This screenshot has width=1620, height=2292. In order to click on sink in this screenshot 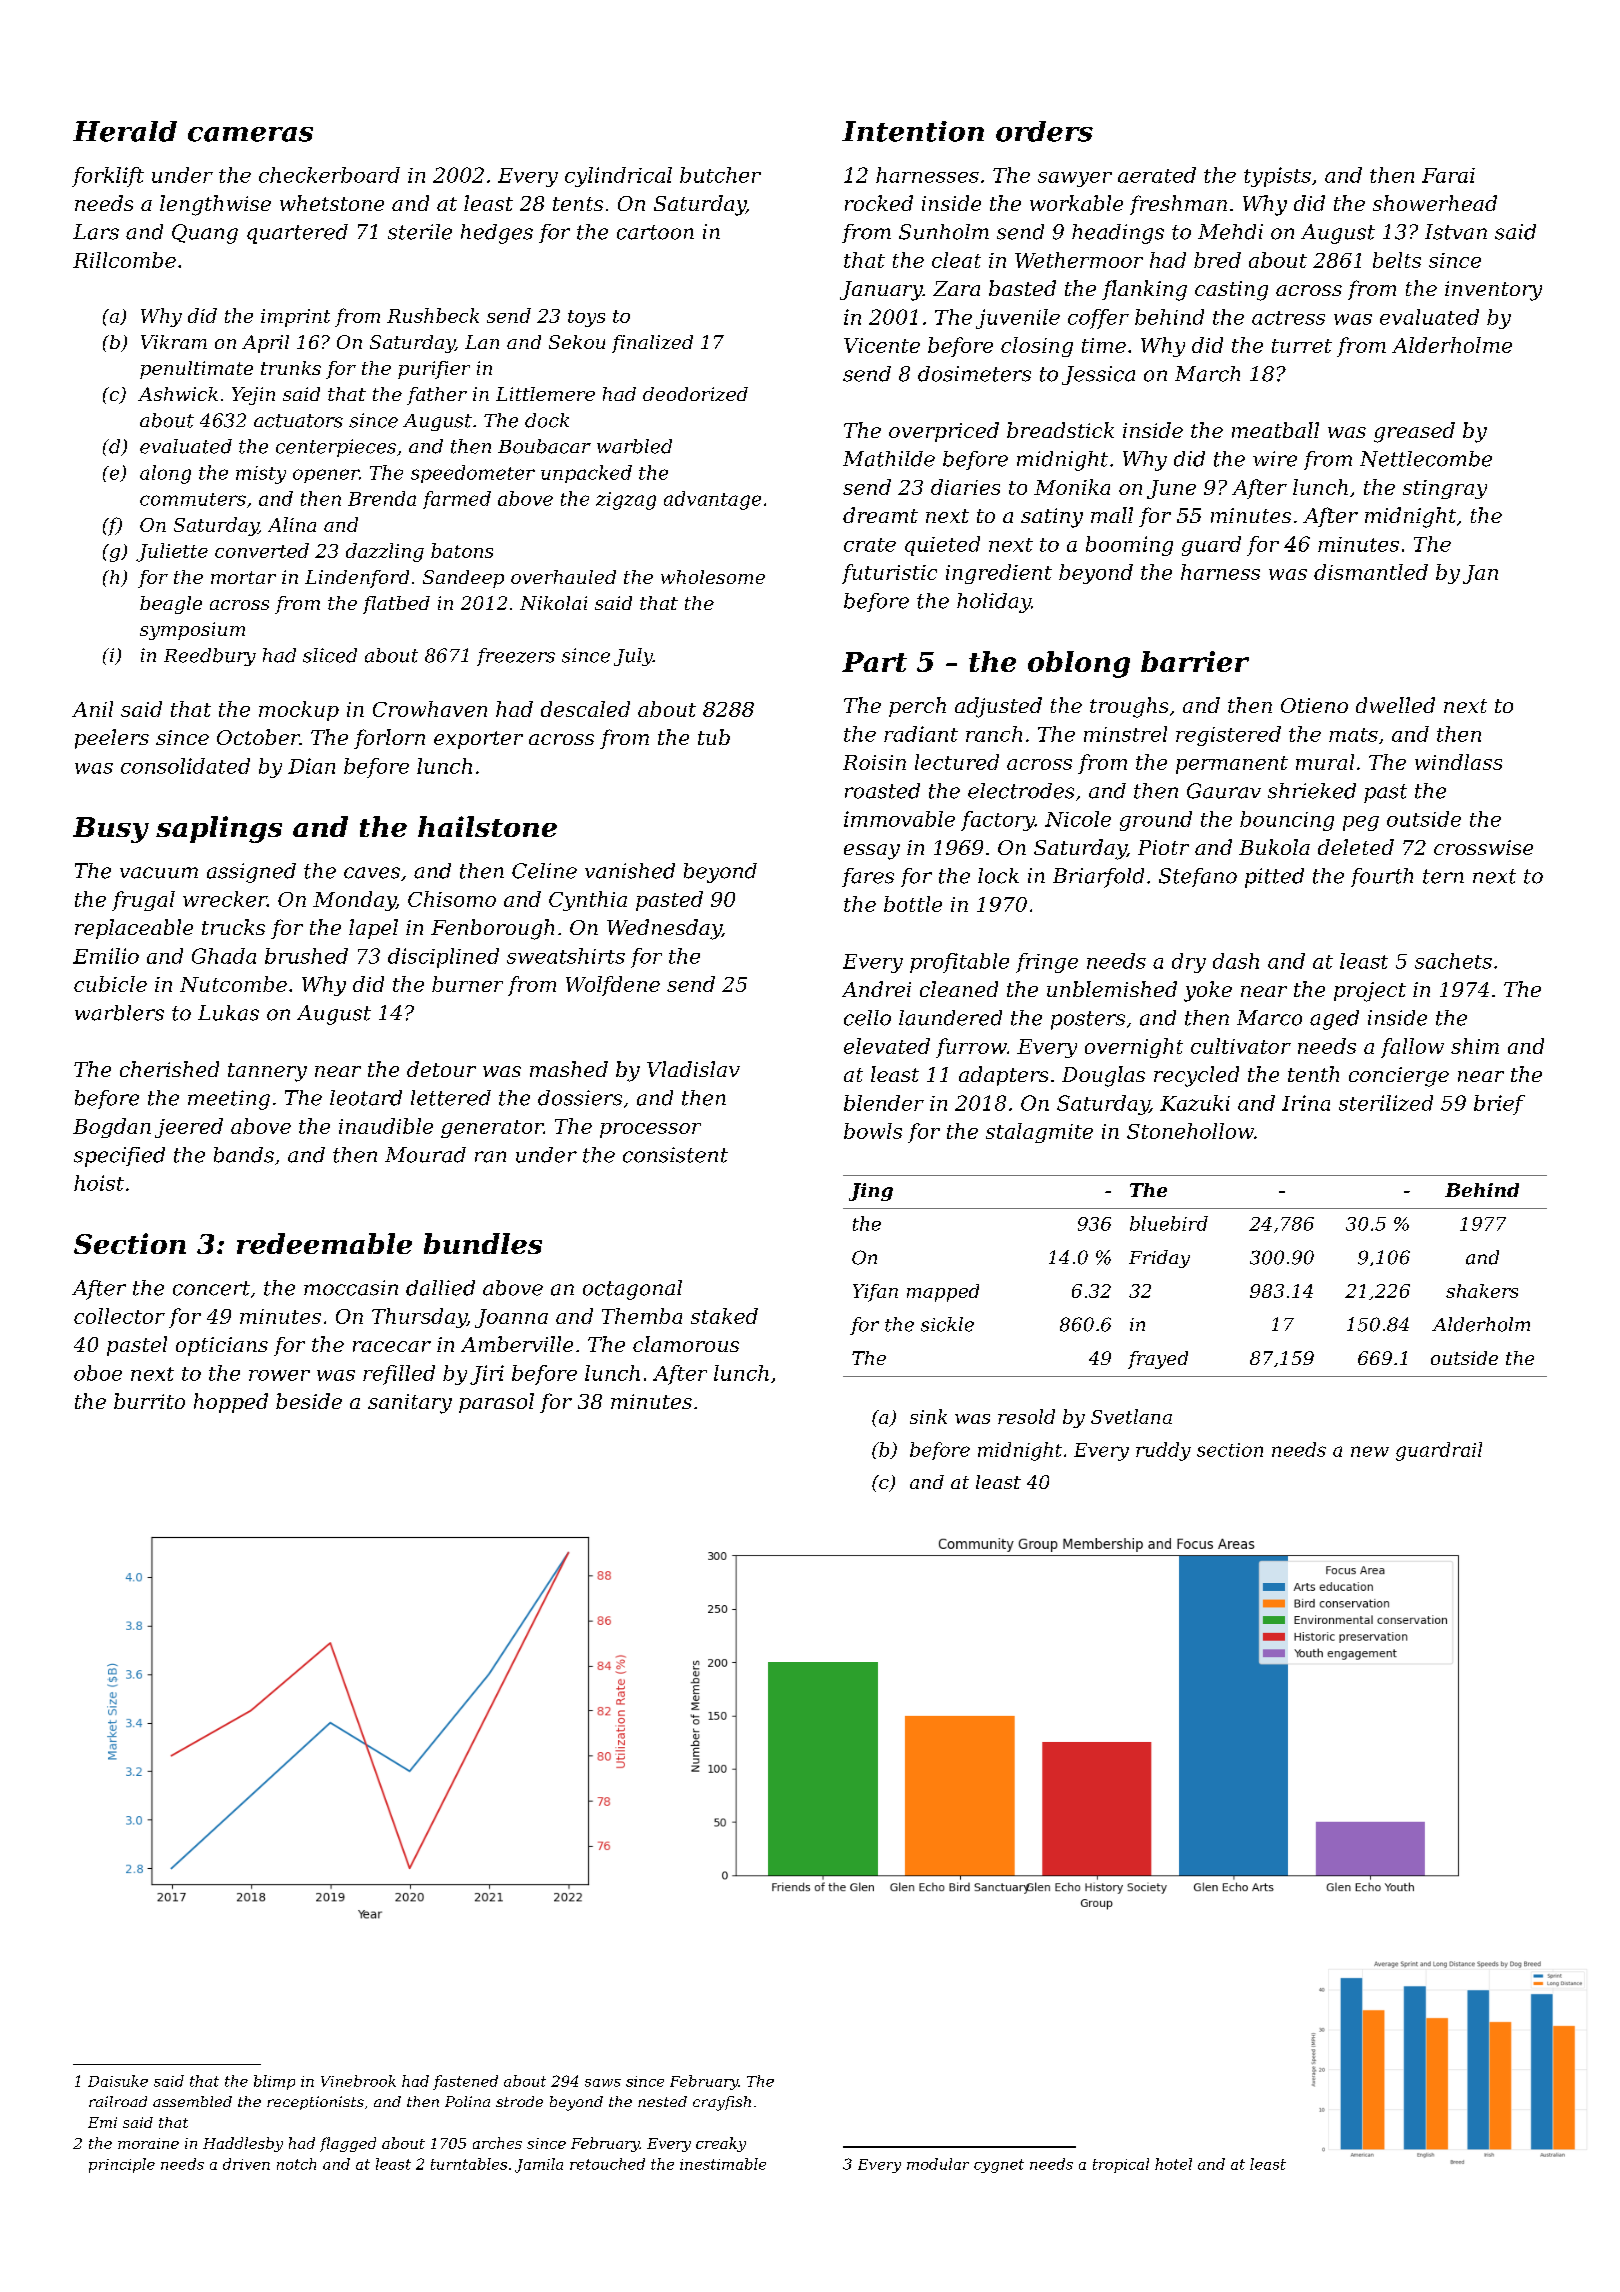, I will do `click(928, 1416)`.
